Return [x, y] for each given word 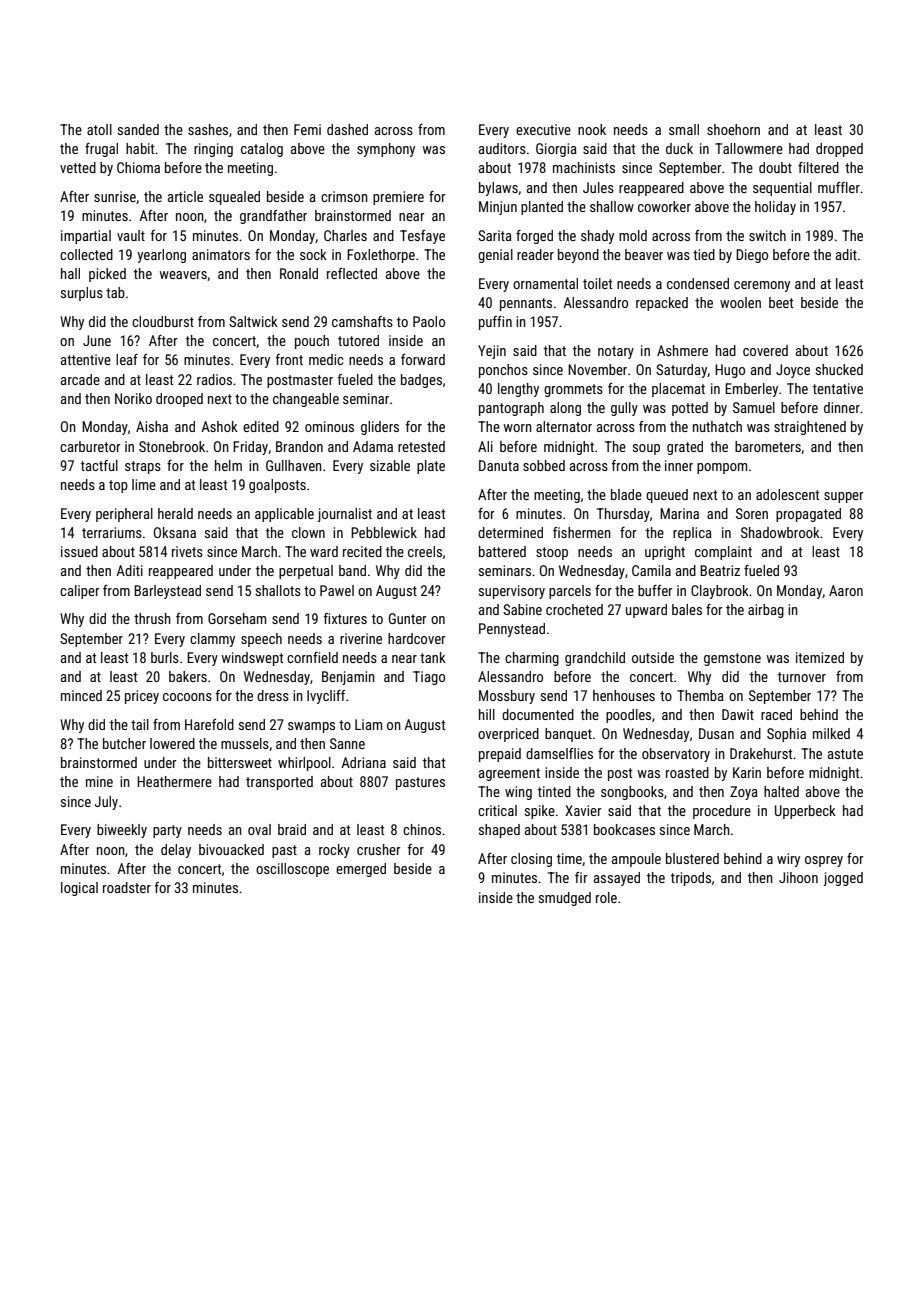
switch [767, 235]
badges [421, 381]
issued [79, 551]
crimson [344, 196]
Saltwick [253, 321]
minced [81, 695]
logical [79, 889]
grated [685, 448]
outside [653, 657]
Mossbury [507, 697]
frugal [101, 150]
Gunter [407, 618]
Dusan [716, 733]
